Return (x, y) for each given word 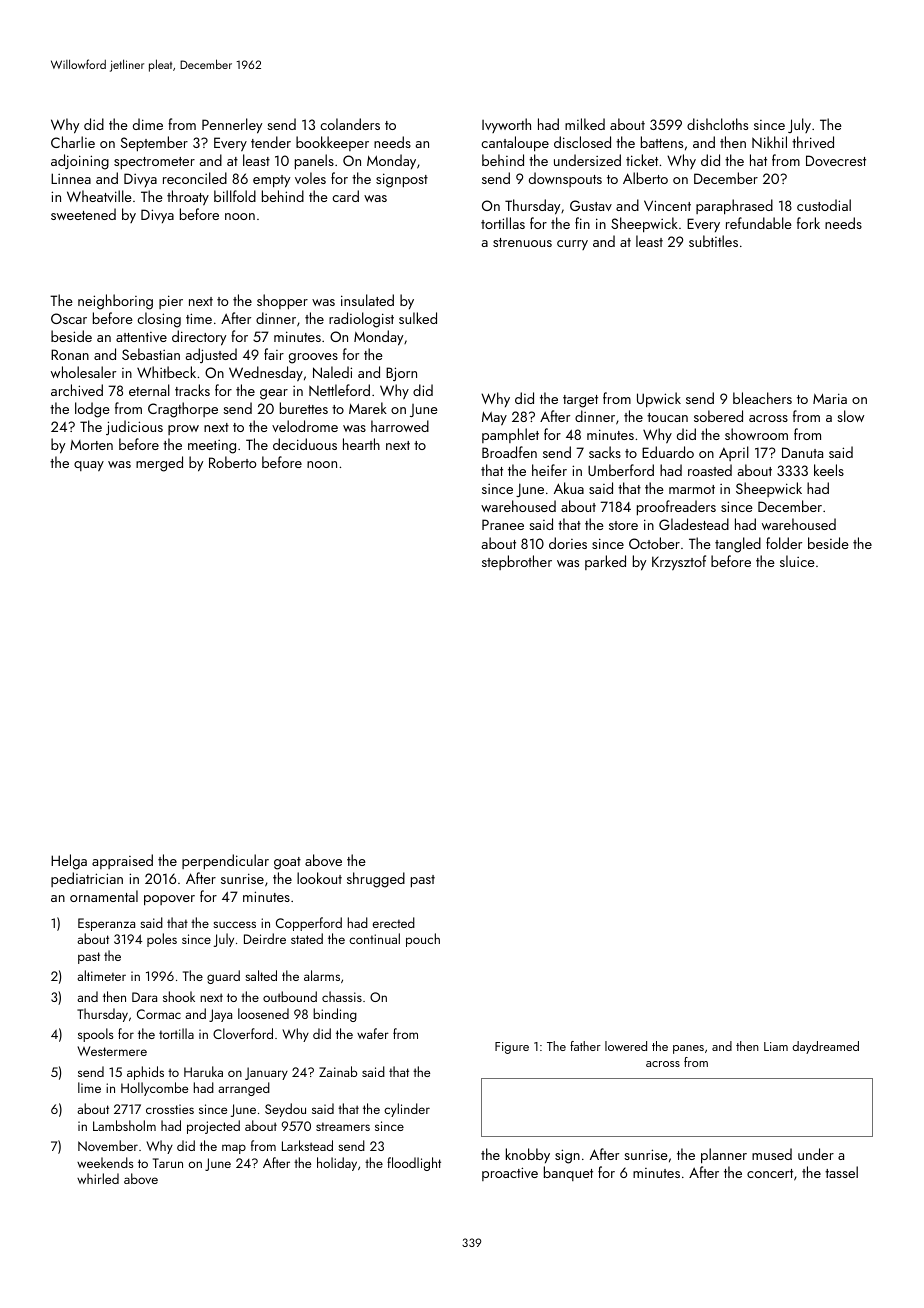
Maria (830, 398)
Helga (69, 862)
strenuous (522, 242)
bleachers (762, 398)
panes (688, 1049)
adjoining (80, 162)
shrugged (376, 880)
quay (89, 466)
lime (89, 1087)
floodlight (414, 1164)
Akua (569, 488)
